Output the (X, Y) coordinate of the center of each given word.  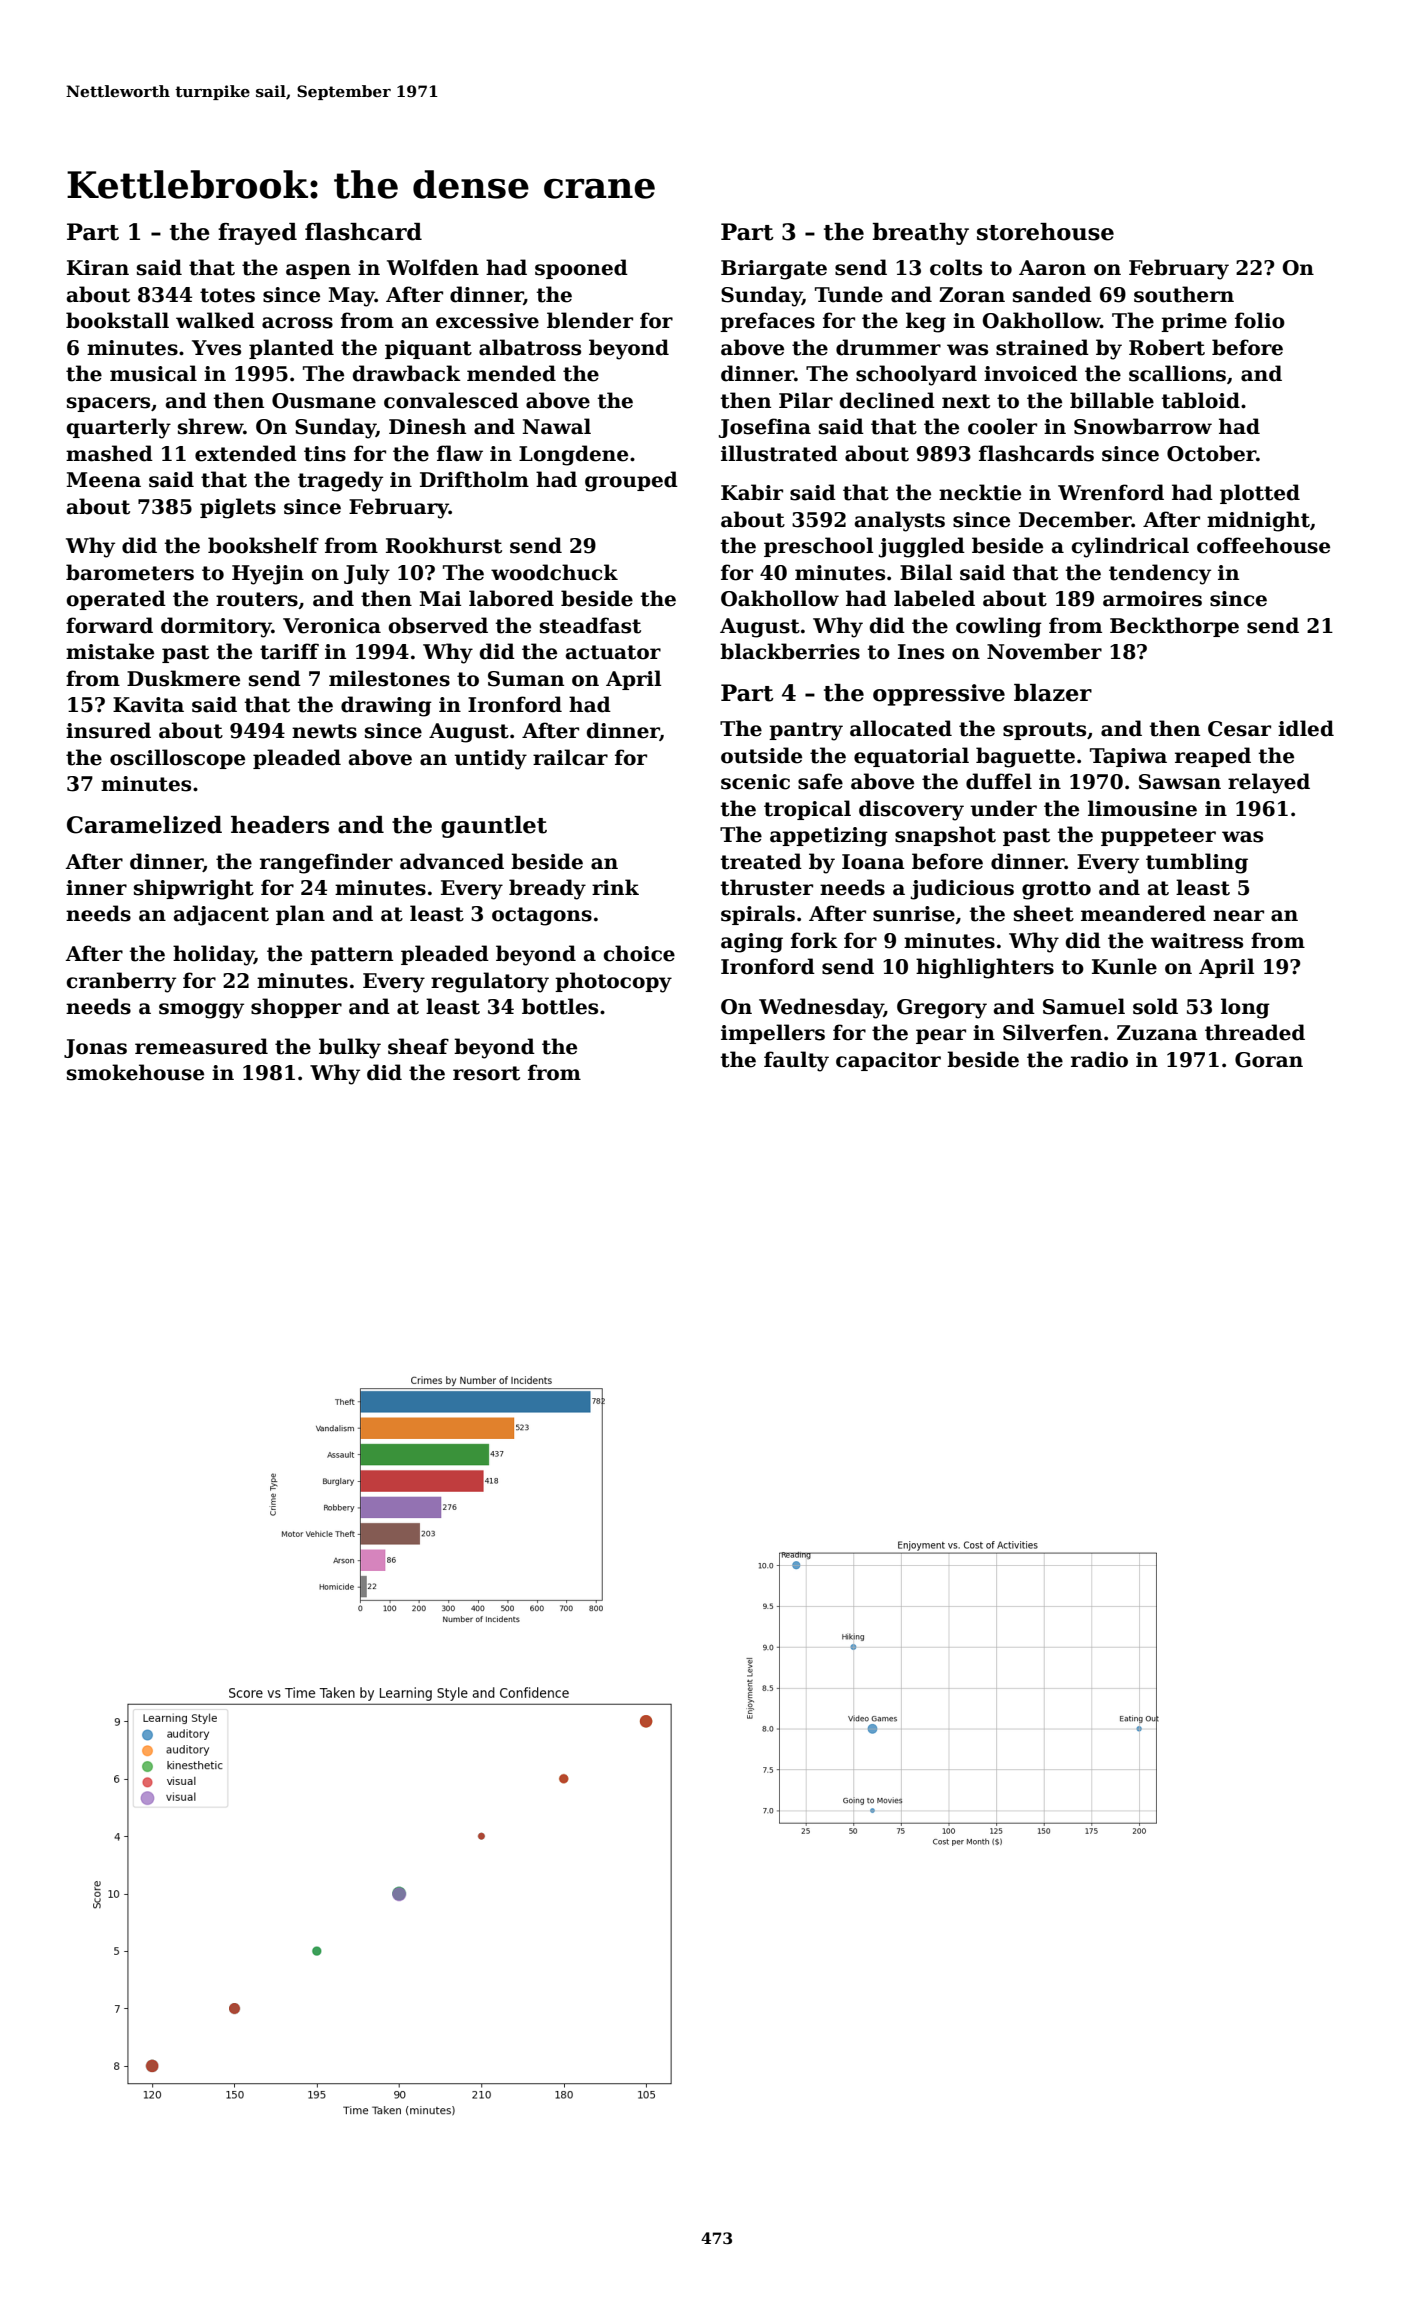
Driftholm (474, 479)
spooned (581, 269)
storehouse (1045, 232)
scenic (755, 782)
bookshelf (263, 545)
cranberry (121, 982)
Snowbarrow (1143, 426)
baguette (1025, 757)
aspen (318, 271)
